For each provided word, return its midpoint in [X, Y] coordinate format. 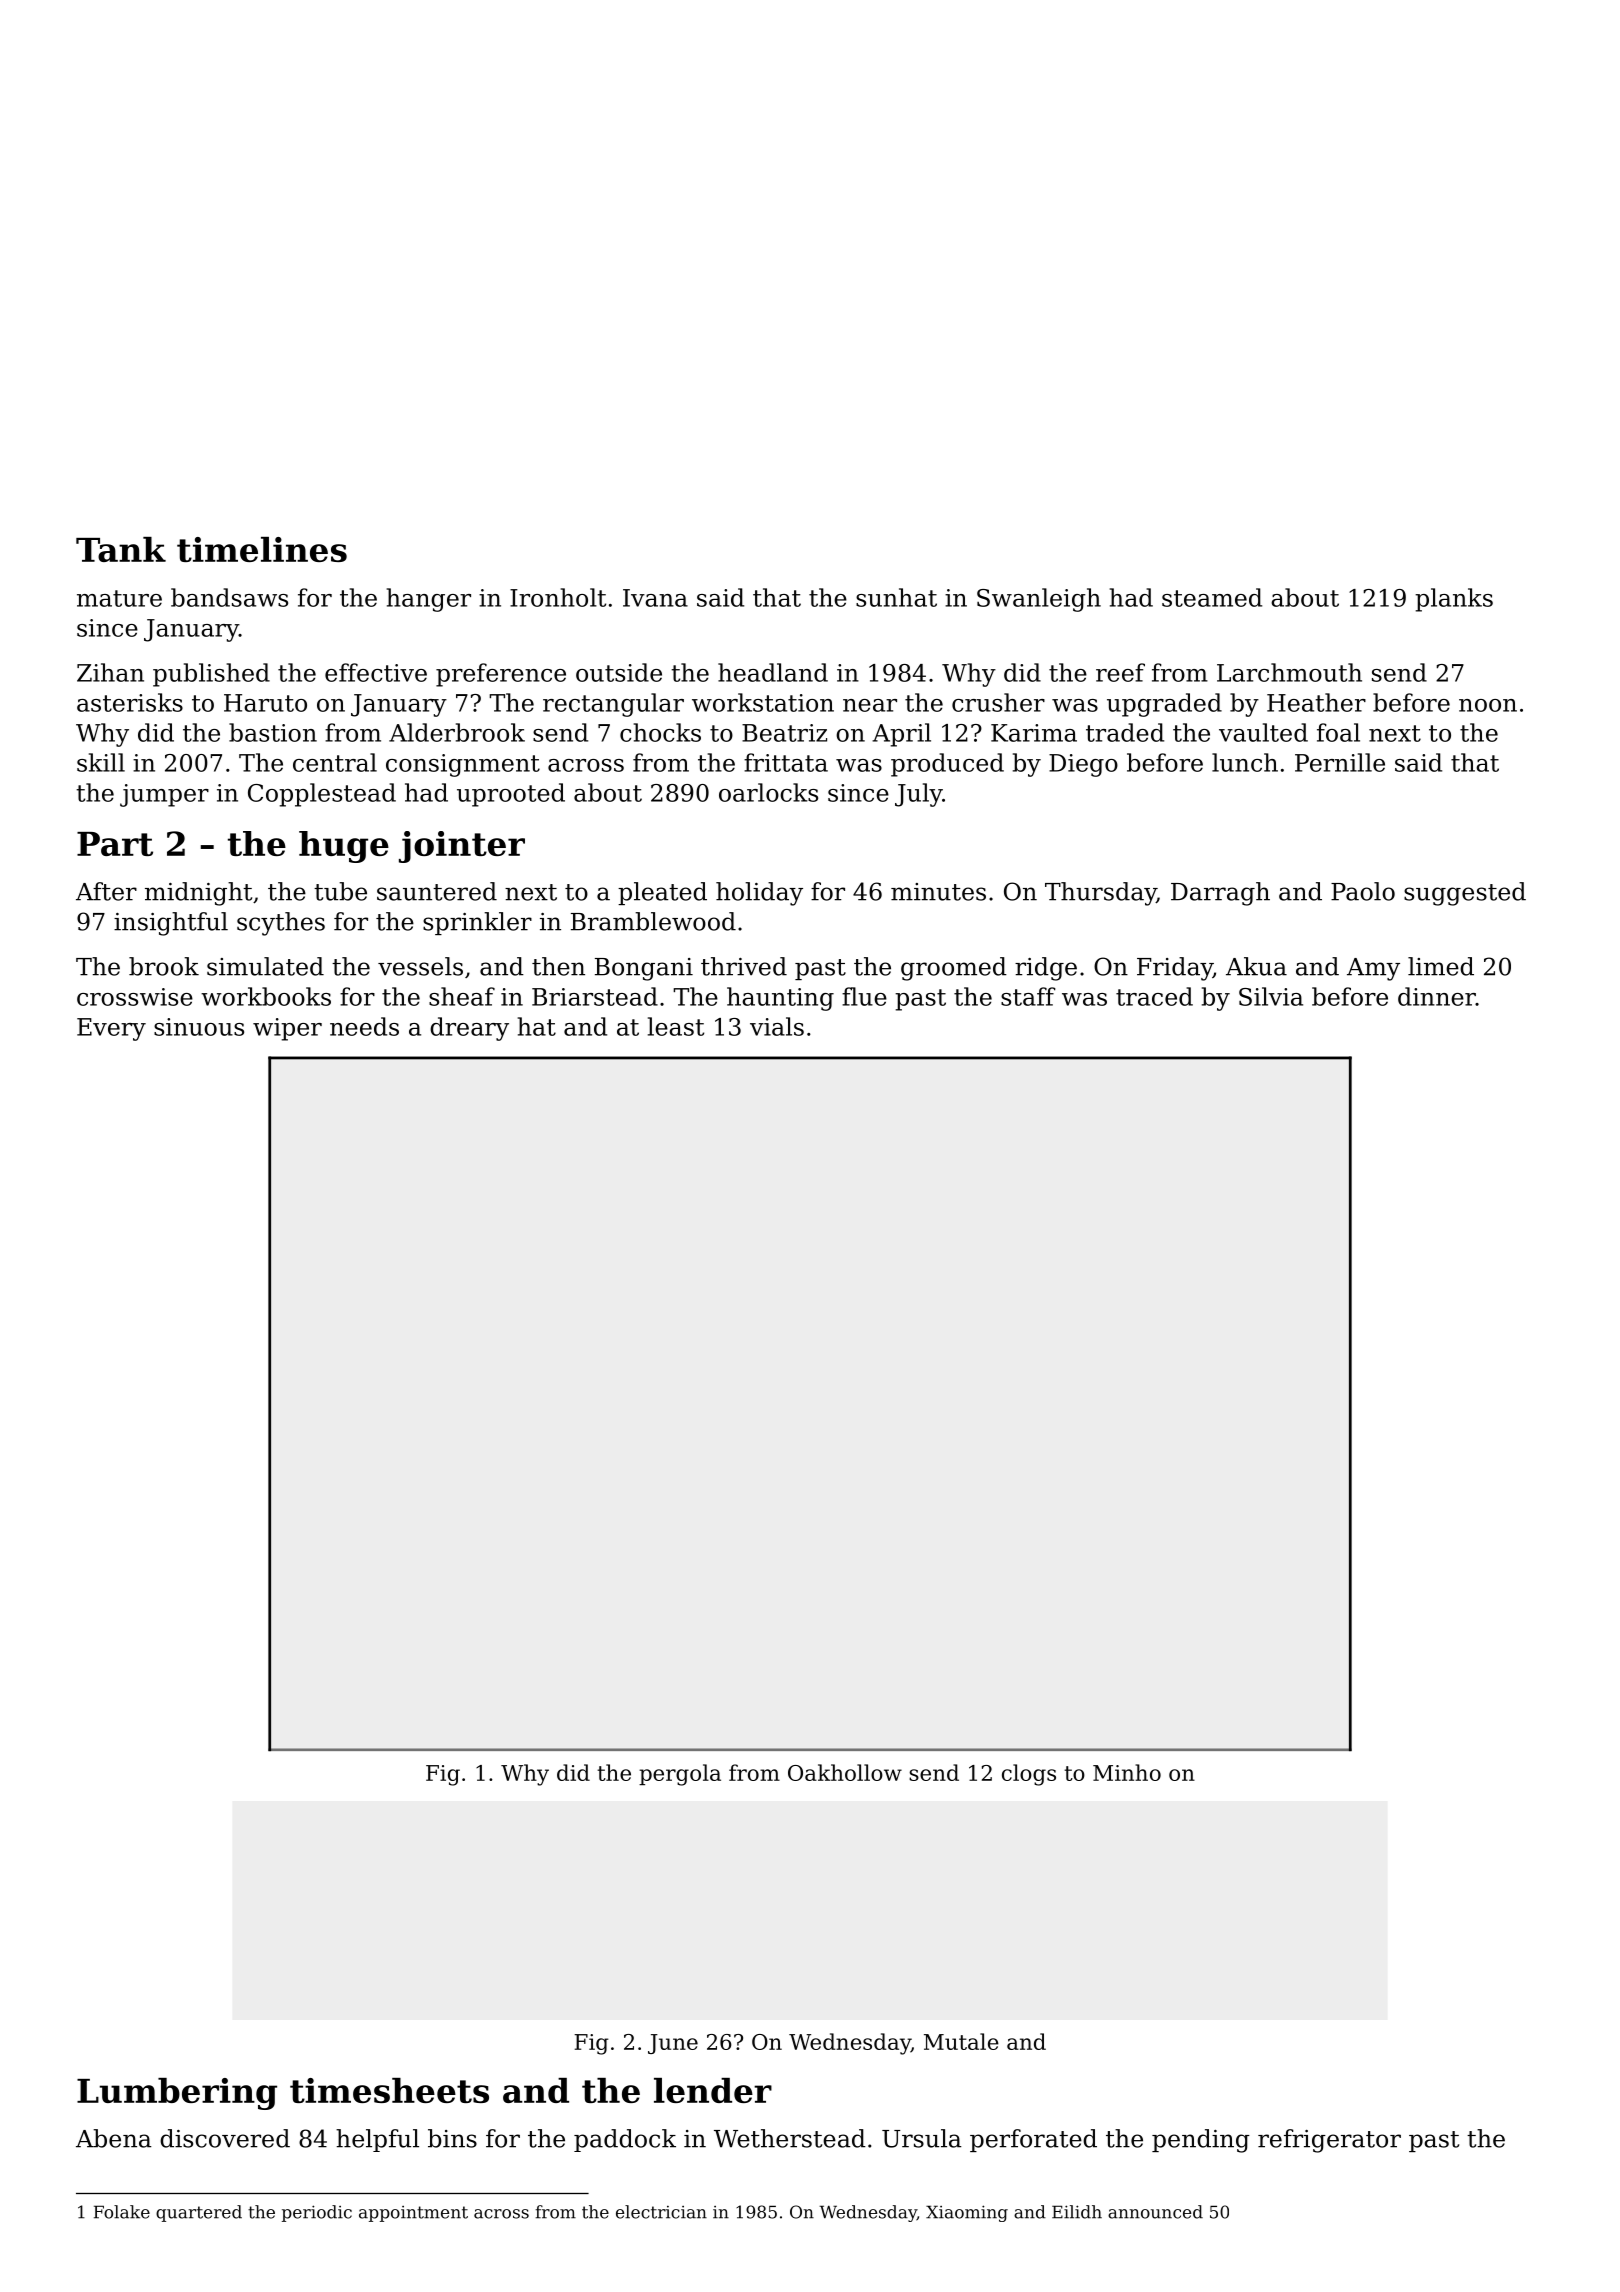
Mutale [961, 2041]
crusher [998, 702]
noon [1488, 705]
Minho [1127, 1772]
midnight [198, 894]
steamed [1212, 597]
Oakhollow [845, 1772]
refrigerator [1329, 2141]
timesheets [389, 2090]
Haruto [265, 703]
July [918, 795]
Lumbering [177, 2094]
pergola [680, 1775]
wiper [287, 1029]
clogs [1029, 1775]
